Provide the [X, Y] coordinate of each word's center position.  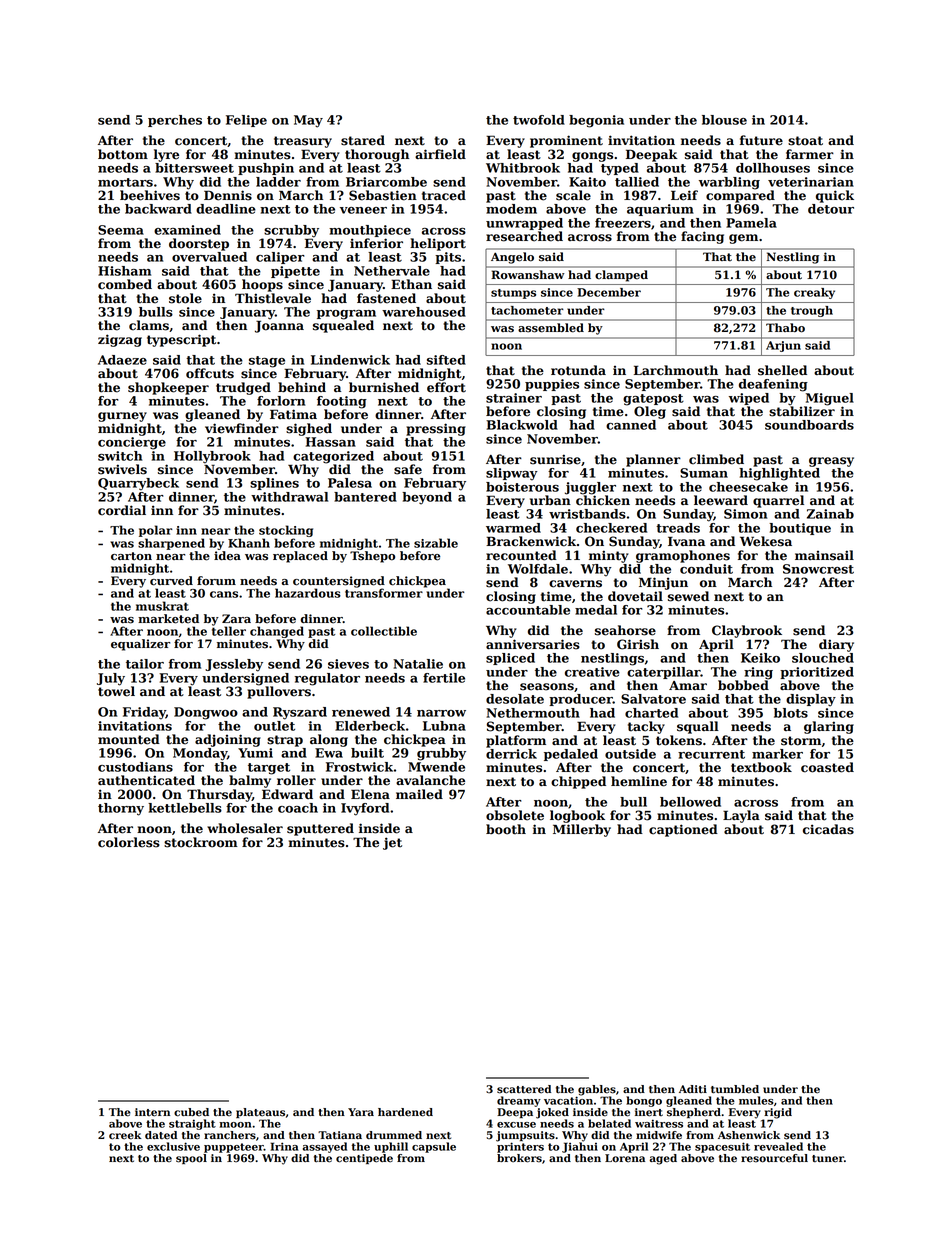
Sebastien [383, 195]
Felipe [246, 121]
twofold [539, 120]
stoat [805, 141]
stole [185, 298]
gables [597, 1090]
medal [596, 610]
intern [152, 1112]
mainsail [824, 555]
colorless [129, 842]
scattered [524, 1089]
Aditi [693, 1089]
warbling [729, 183]
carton [131, 556]
